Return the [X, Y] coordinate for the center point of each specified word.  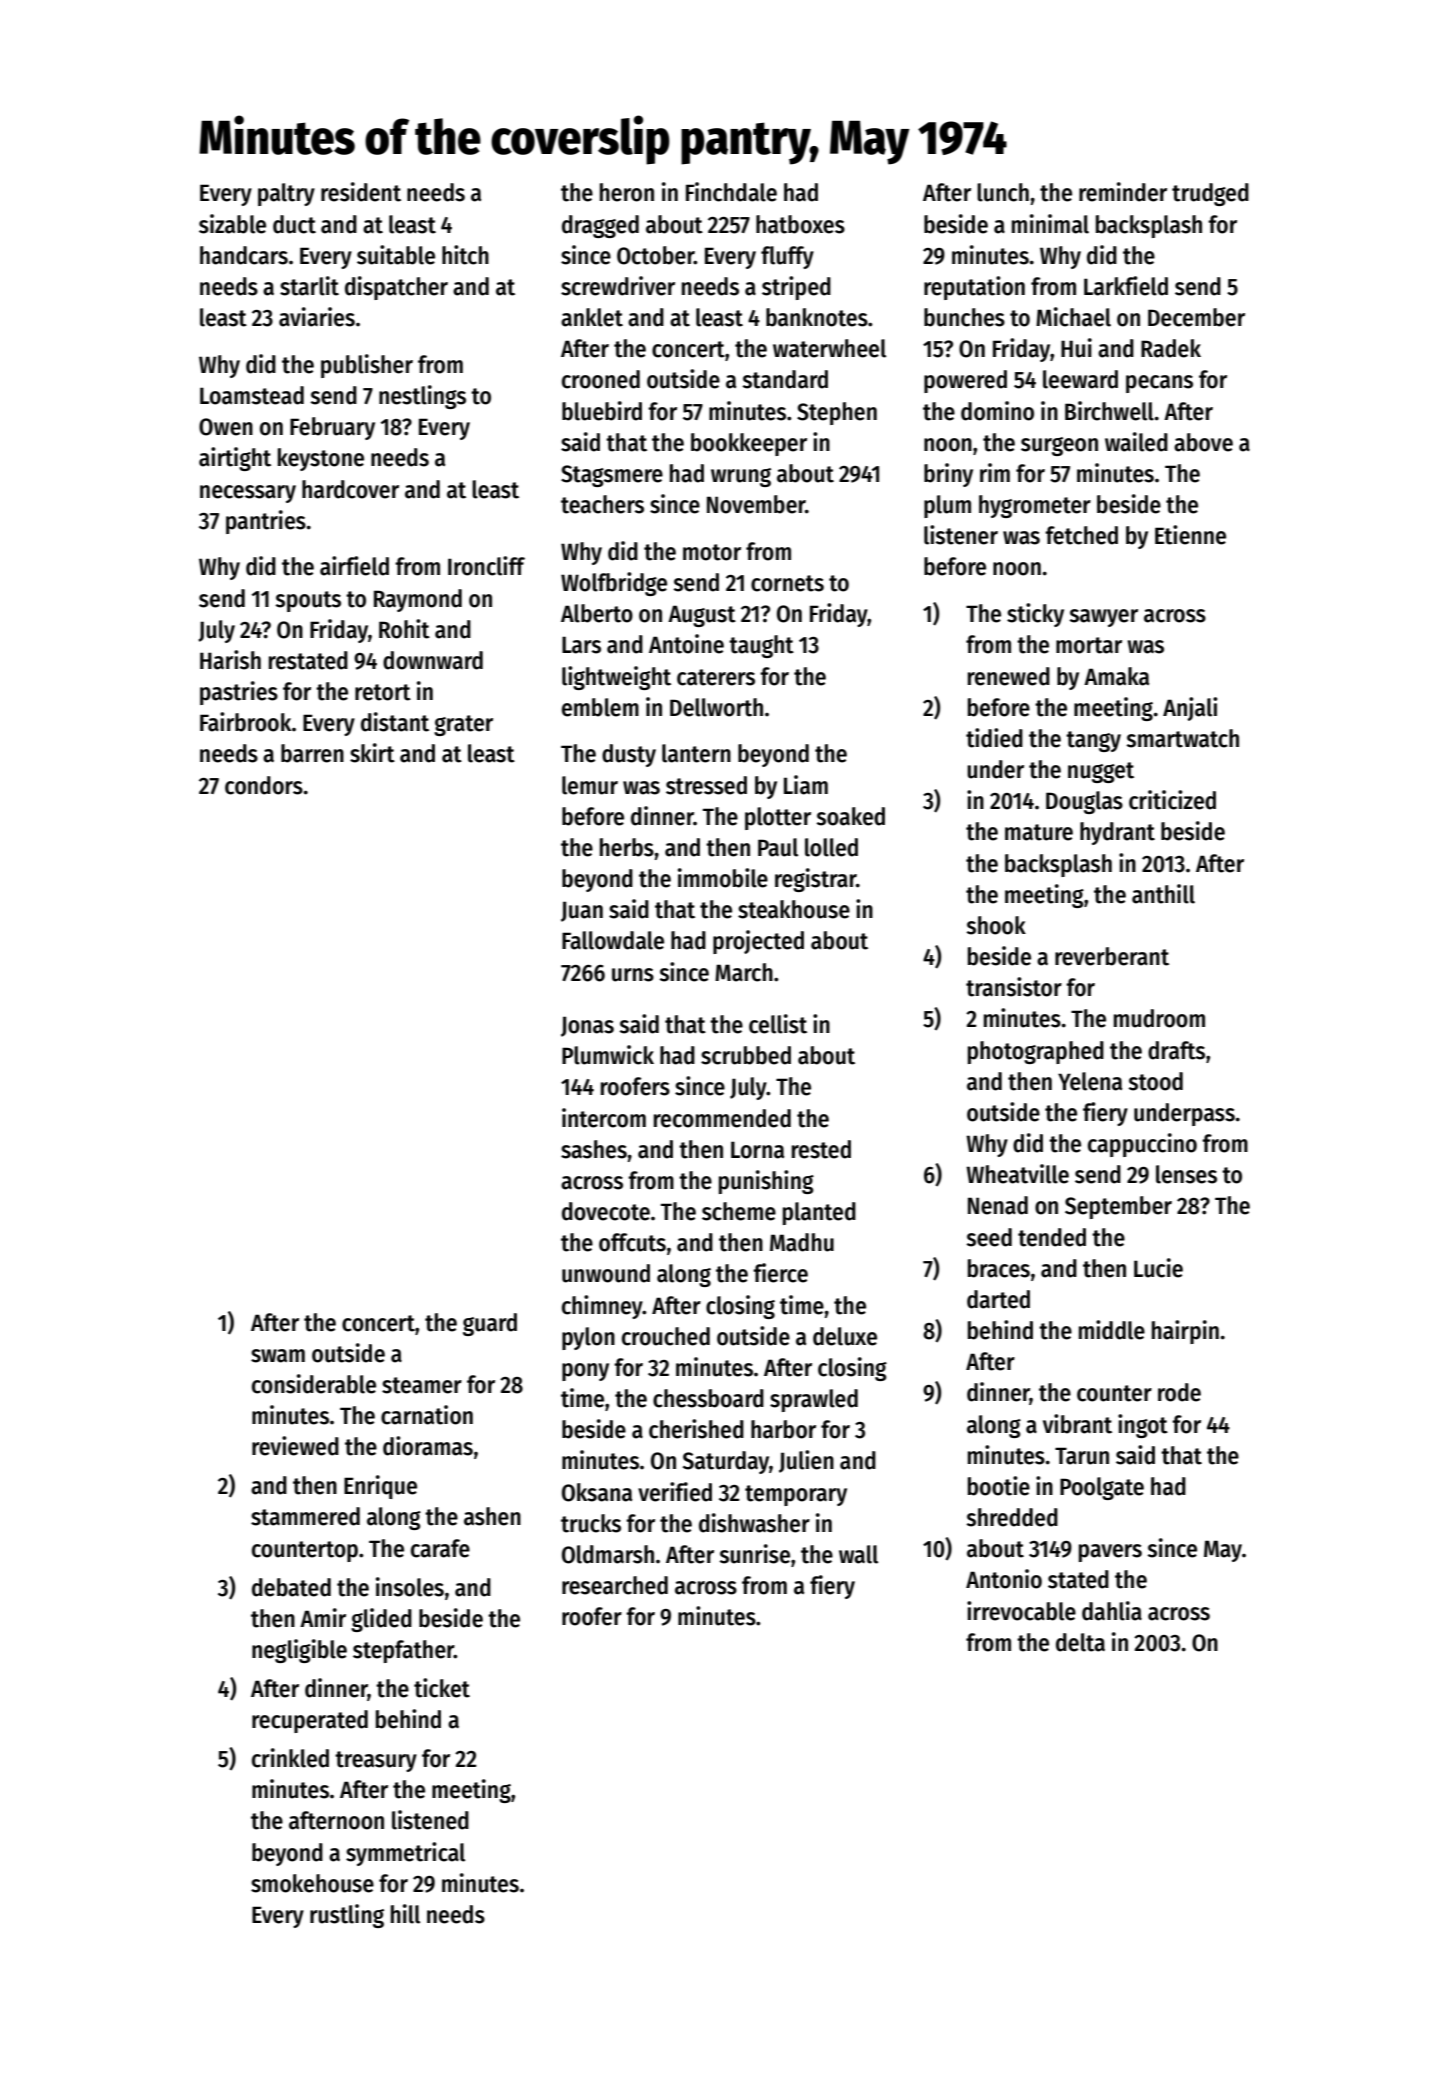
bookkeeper [749, 444]
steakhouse [794, 909]
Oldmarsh [608, 1554]
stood [1155, 1081]
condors [264, 785]
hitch [465, 255]
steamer [422, 1385]
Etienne [1190, 535]
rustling [347, 1916]
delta [1080, 1642]
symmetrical [405, 1854]
